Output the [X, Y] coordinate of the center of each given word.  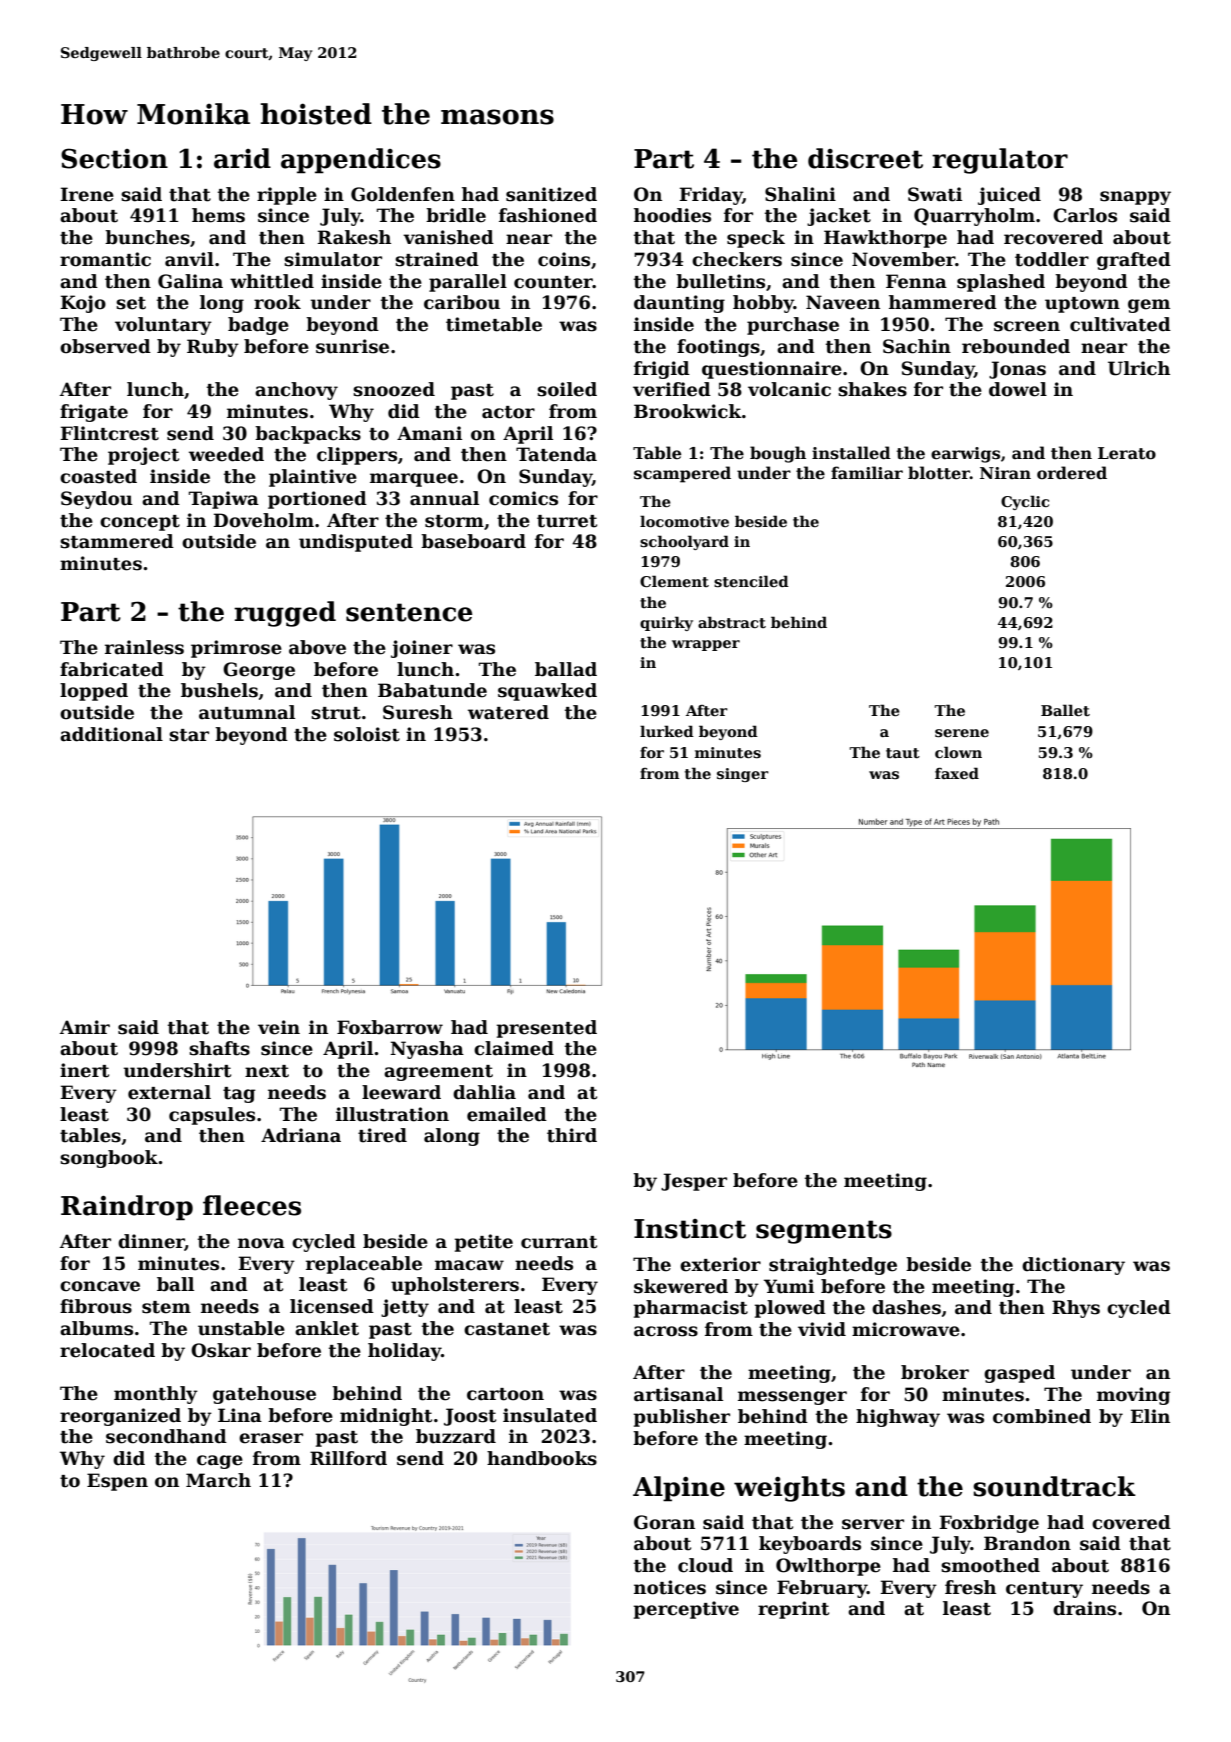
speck [756, 239]
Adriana [301, 1135]
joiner [422, 649]
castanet [507, 1329]
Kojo [83, 304]
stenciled [751, 581]
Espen [117, 1482]
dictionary [1073, 1266]
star [189, 735]
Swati [935, 194]
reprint [793, 1610]
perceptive [686, 1610]
